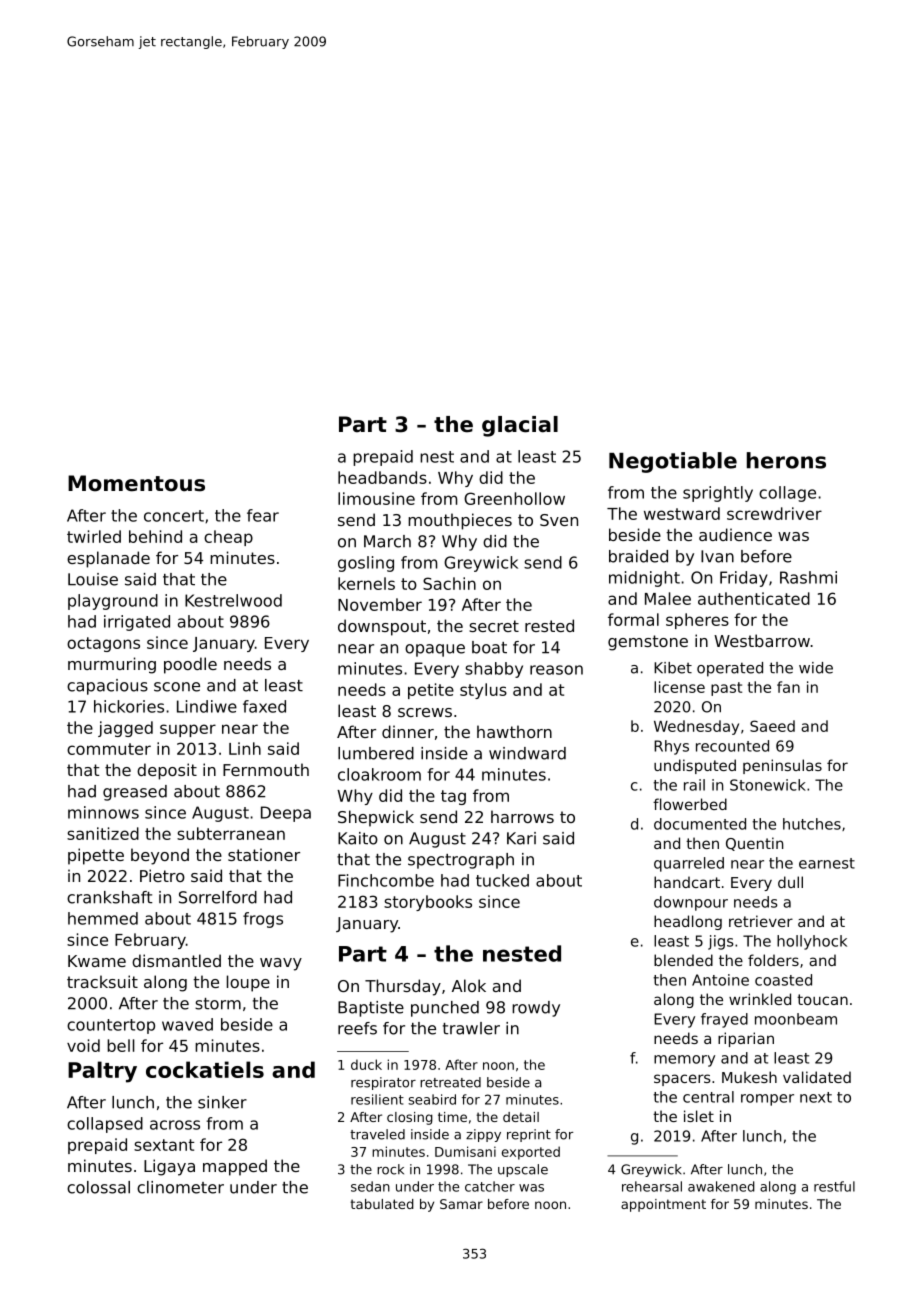  Describe the element at coordinates (231, 833) in the screenshot. I see `subterranean` at that location.
